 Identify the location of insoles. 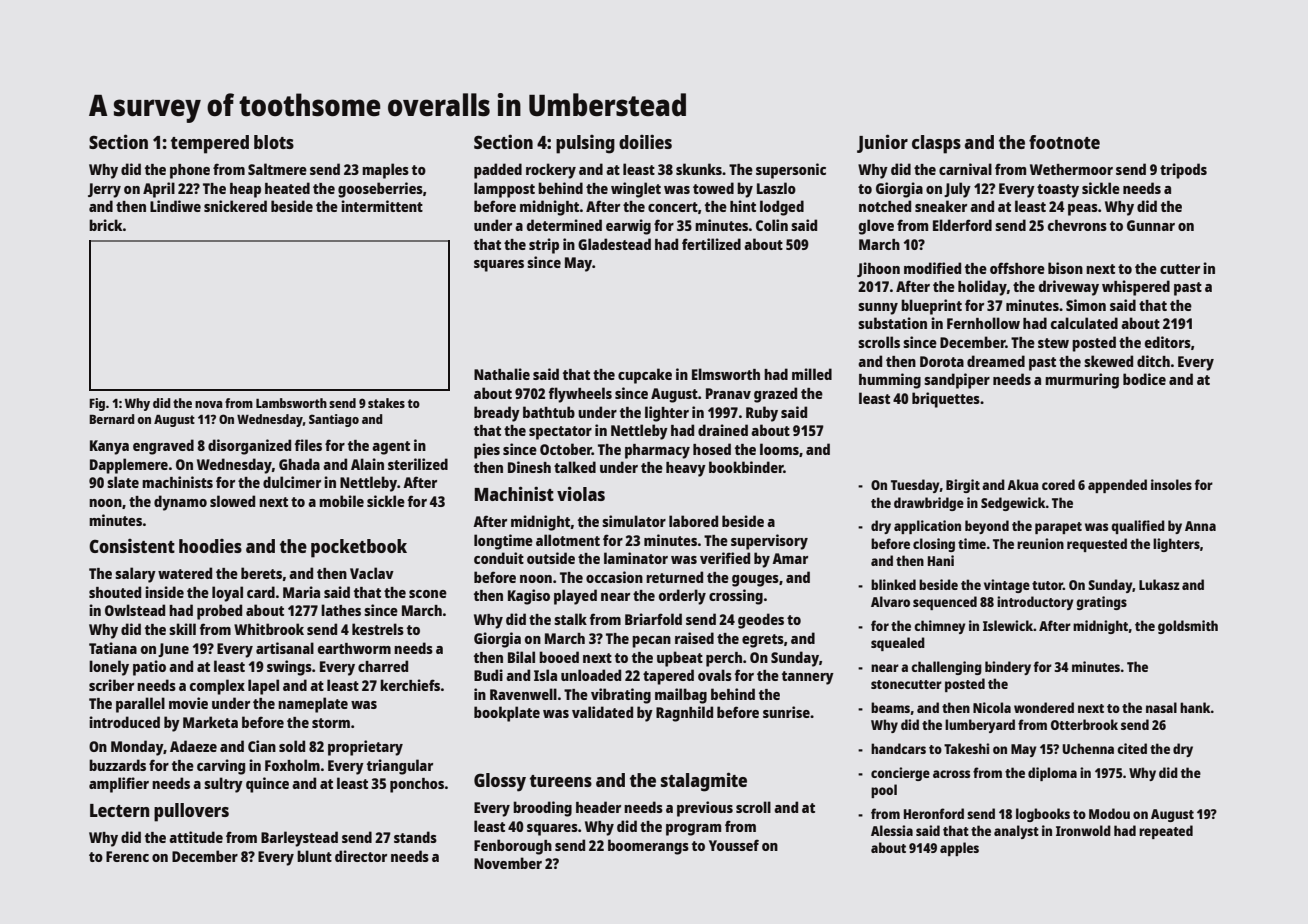
(1171, 484).
